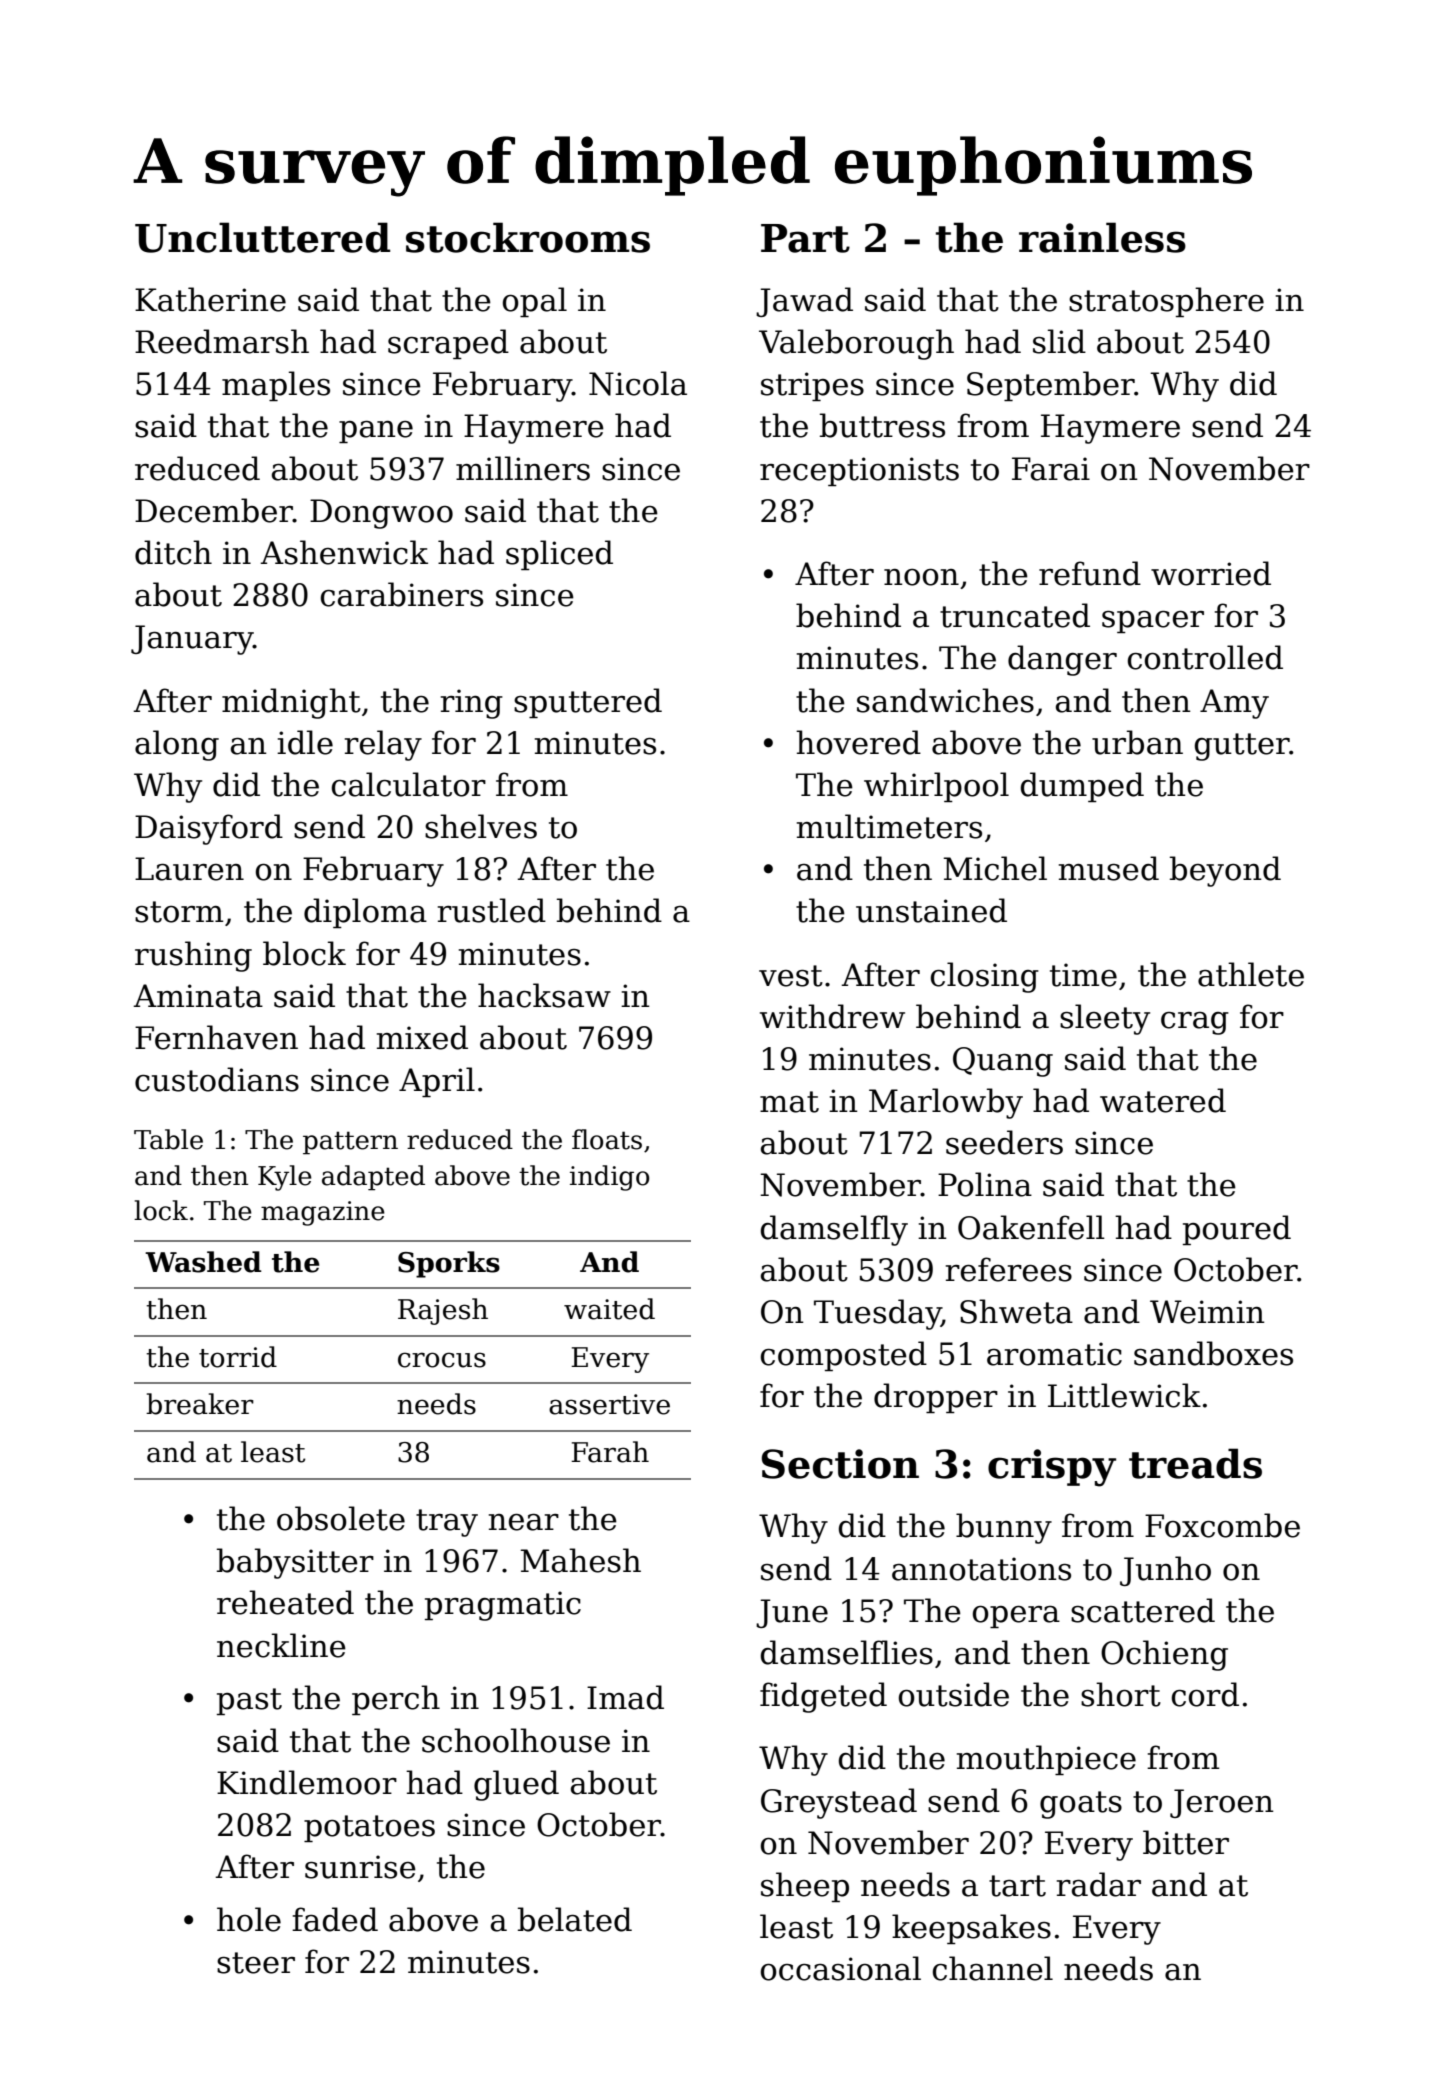  Describe the element at coordinates (805, 238) in the page. I see `Part` at that location.
